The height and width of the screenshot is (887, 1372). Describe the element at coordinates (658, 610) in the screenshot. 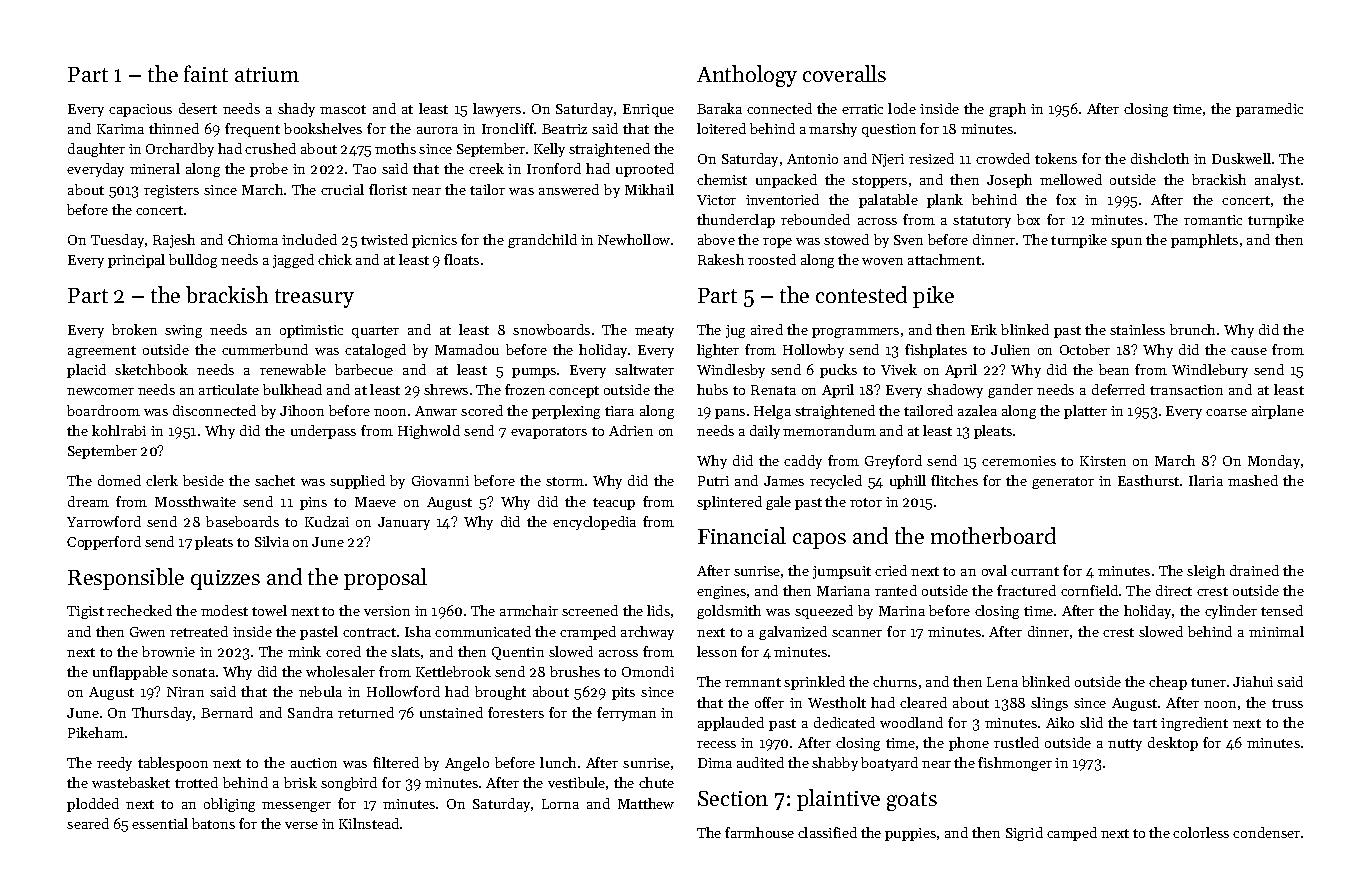

I see `lids` at that location.
